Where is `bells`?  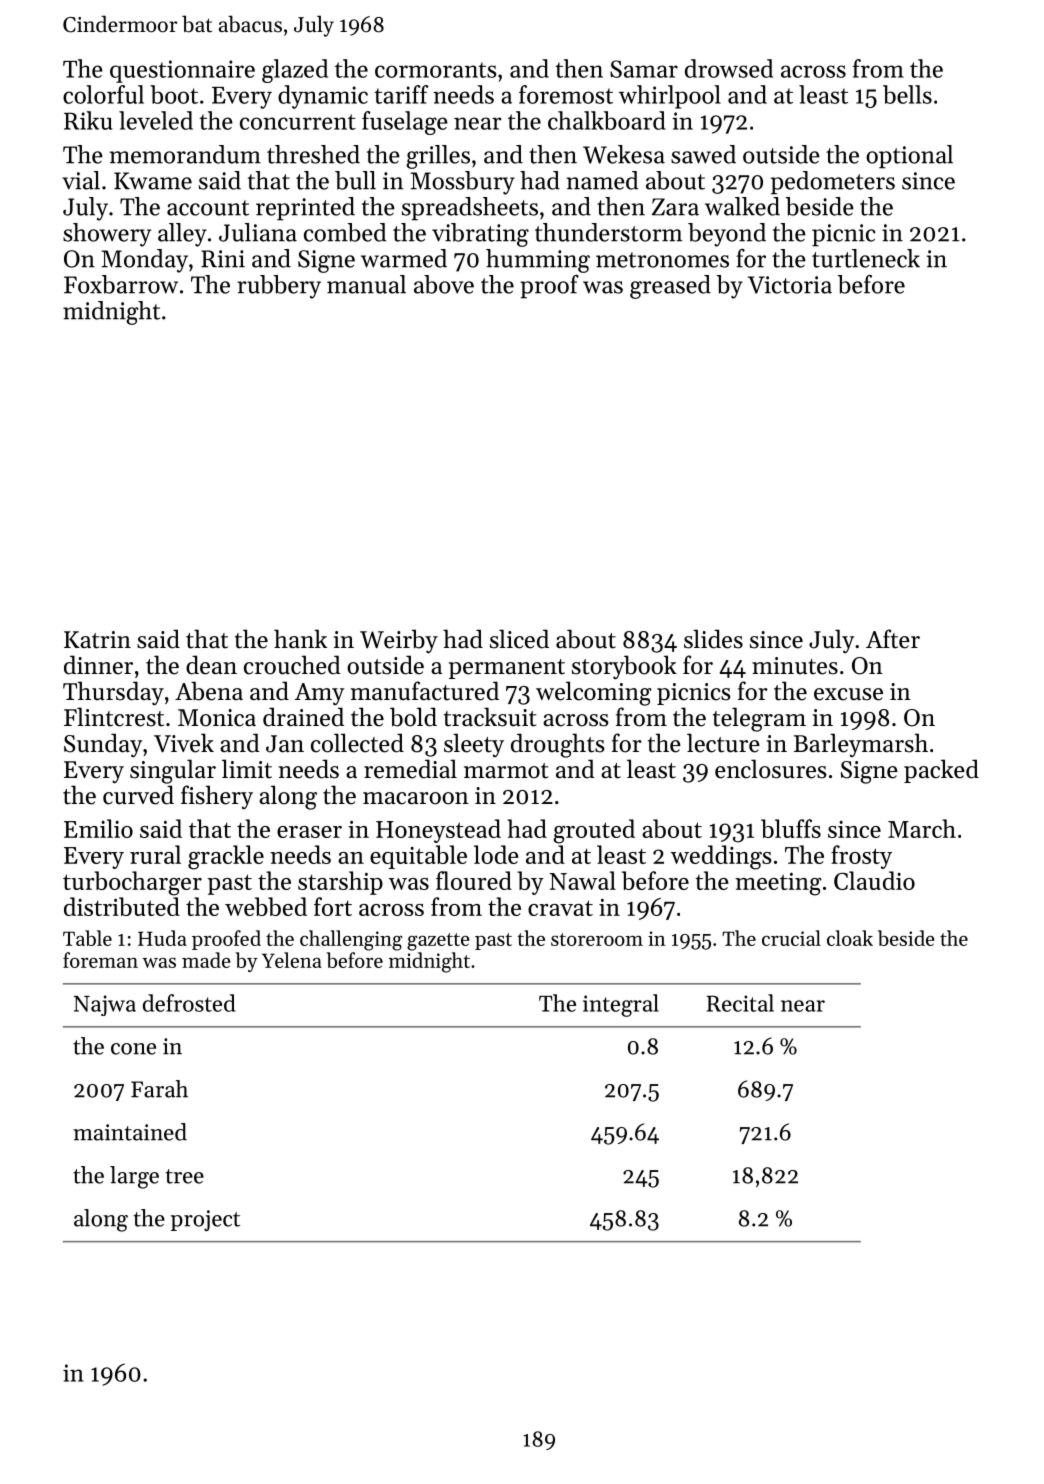 bells is located at coordinates (907, 94).
